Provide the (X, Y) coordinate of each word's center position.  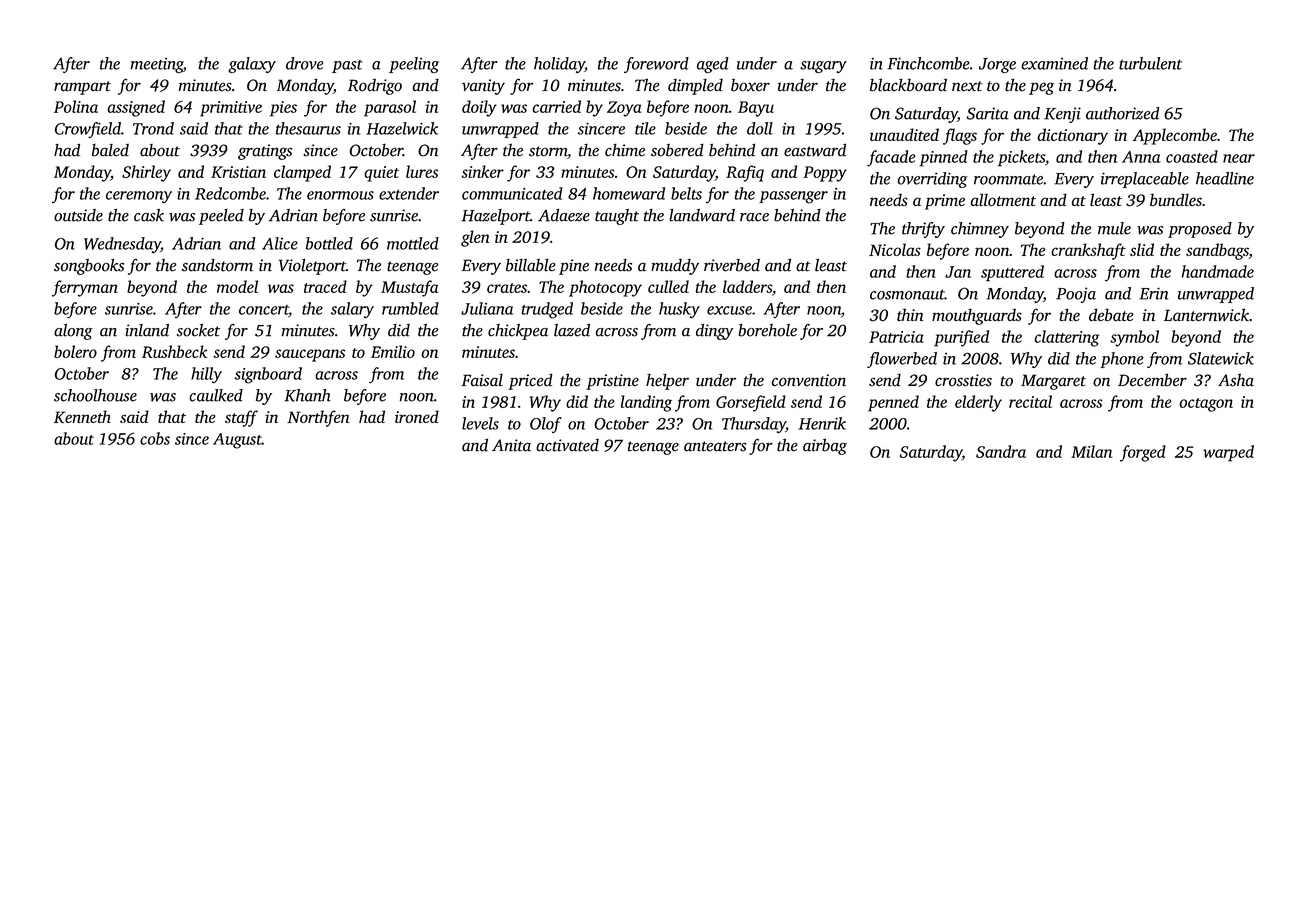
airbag (825, 446)
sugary (823, 67)
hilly (206, 375)
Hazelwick (402, 128)
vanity (483, 87)
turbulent (1150, 63)
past (347, 66)
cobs (155, 438)
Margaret (1053, 382)
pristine (612, 382)
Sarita (988, 113)
